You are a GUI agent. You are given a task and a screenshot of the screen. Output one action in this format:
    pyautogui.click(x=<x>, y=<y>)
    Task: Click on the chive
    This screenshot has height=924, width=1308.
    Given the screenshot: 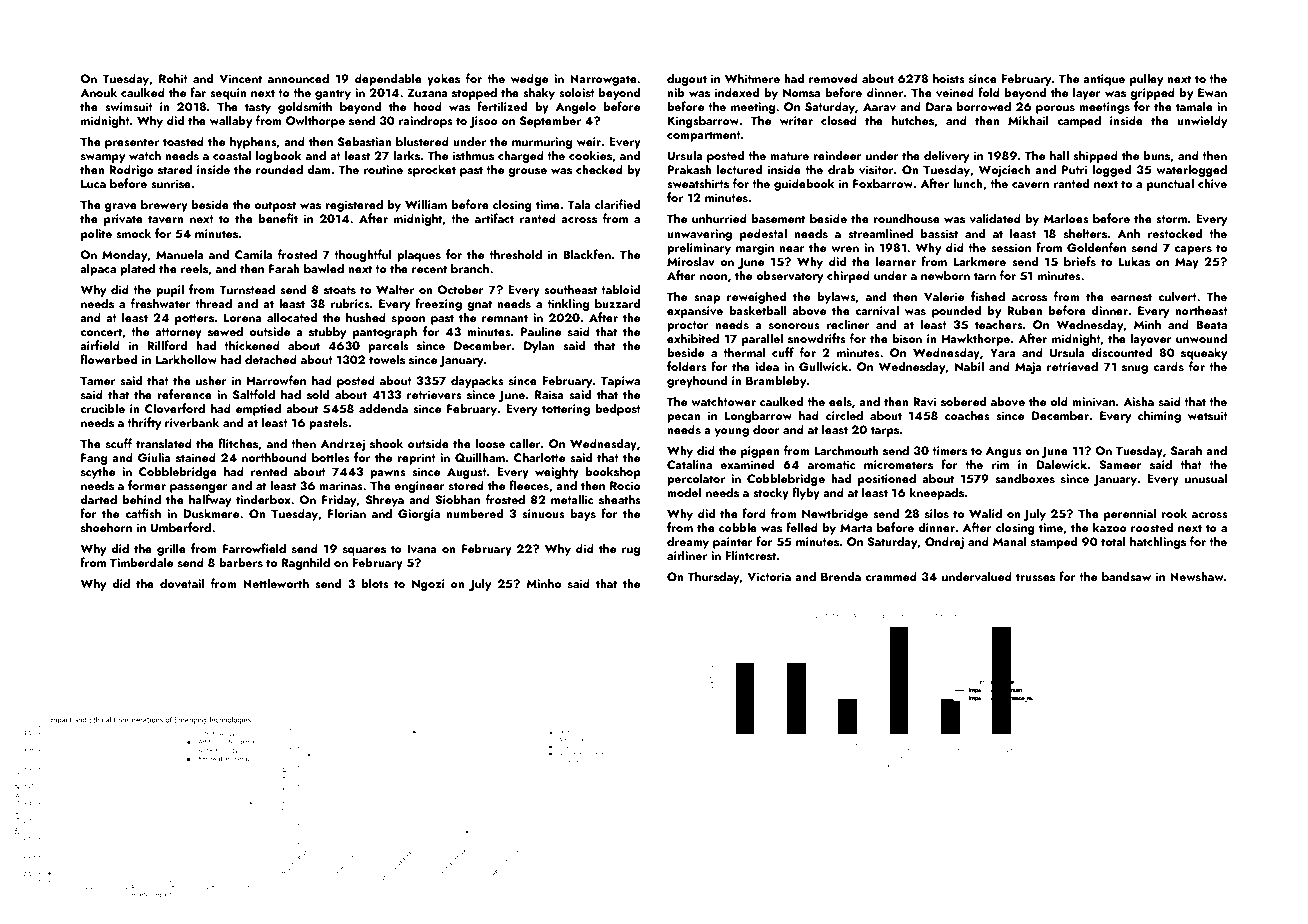 What is the action you would take?
    pyautogui.click(x=1212, y=183)
